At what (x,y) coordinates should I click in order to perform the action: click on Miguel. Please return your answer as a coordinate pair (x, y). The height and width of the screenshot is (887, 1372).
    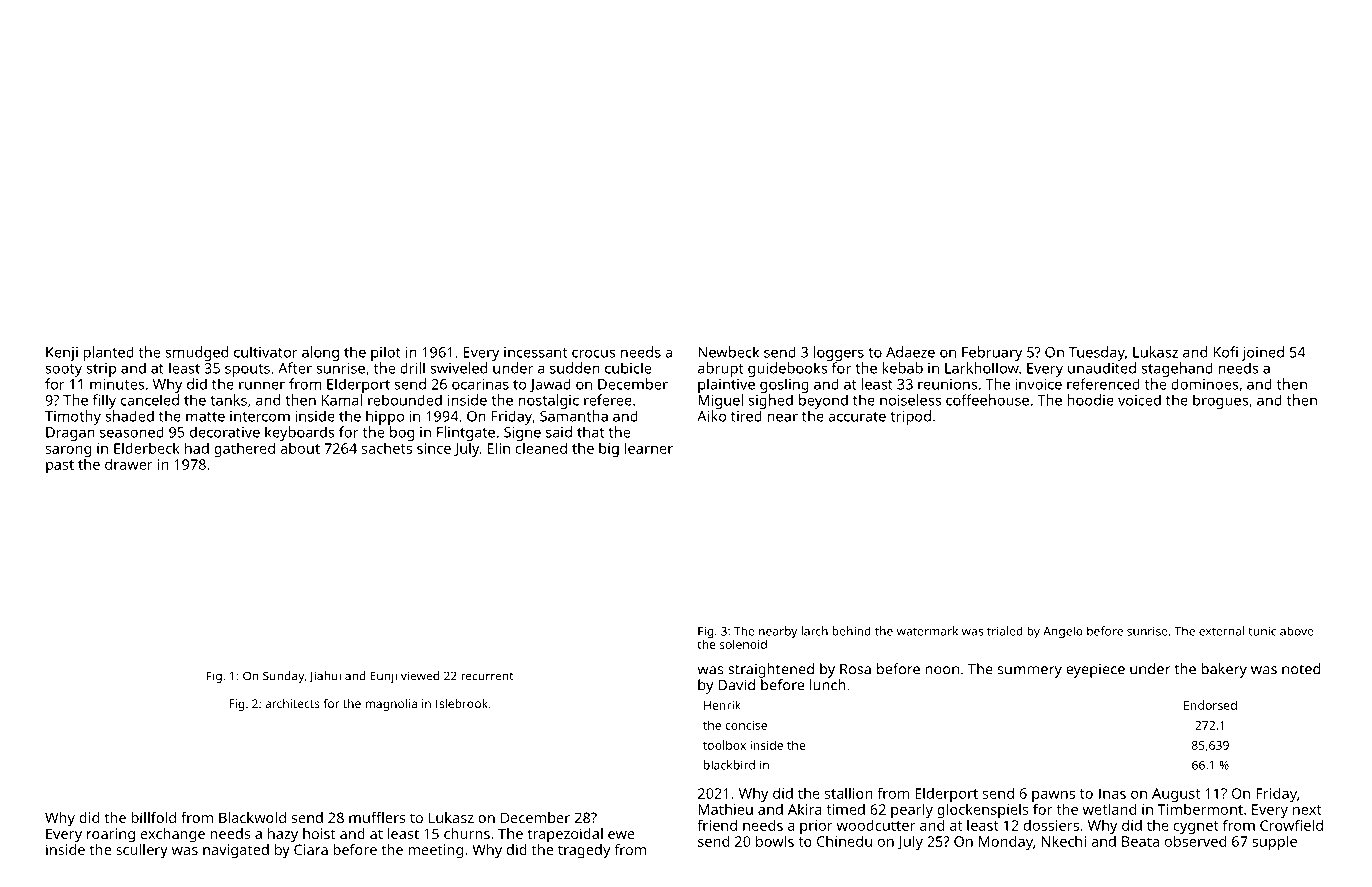
    Looking at the image, I should click on (720, 401).
